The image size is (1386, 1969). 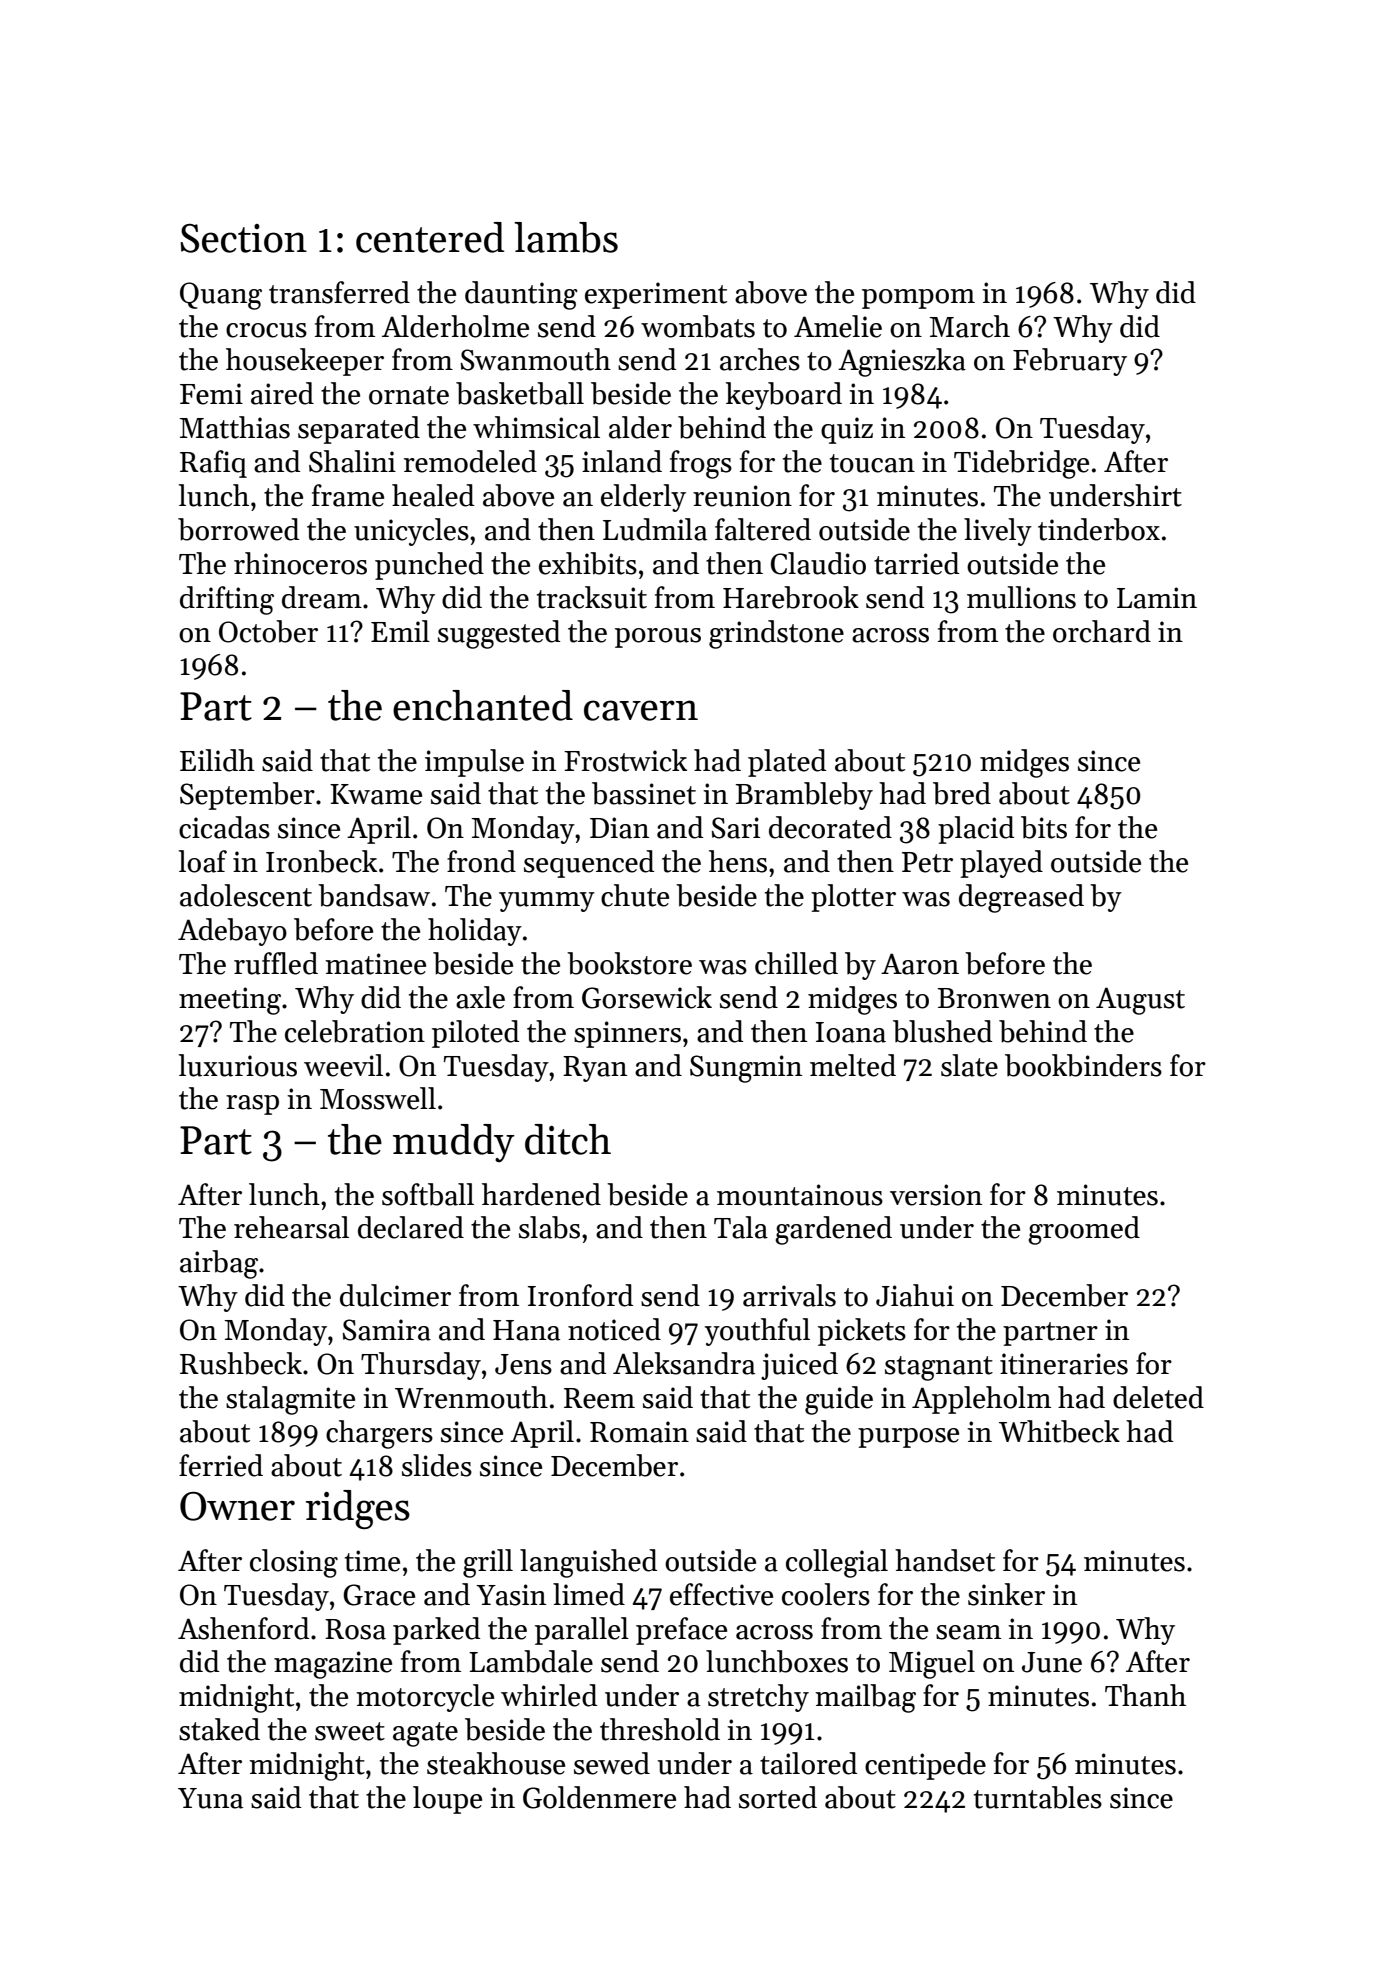 I want to click on Amelie, so click(x=838, y=326).
